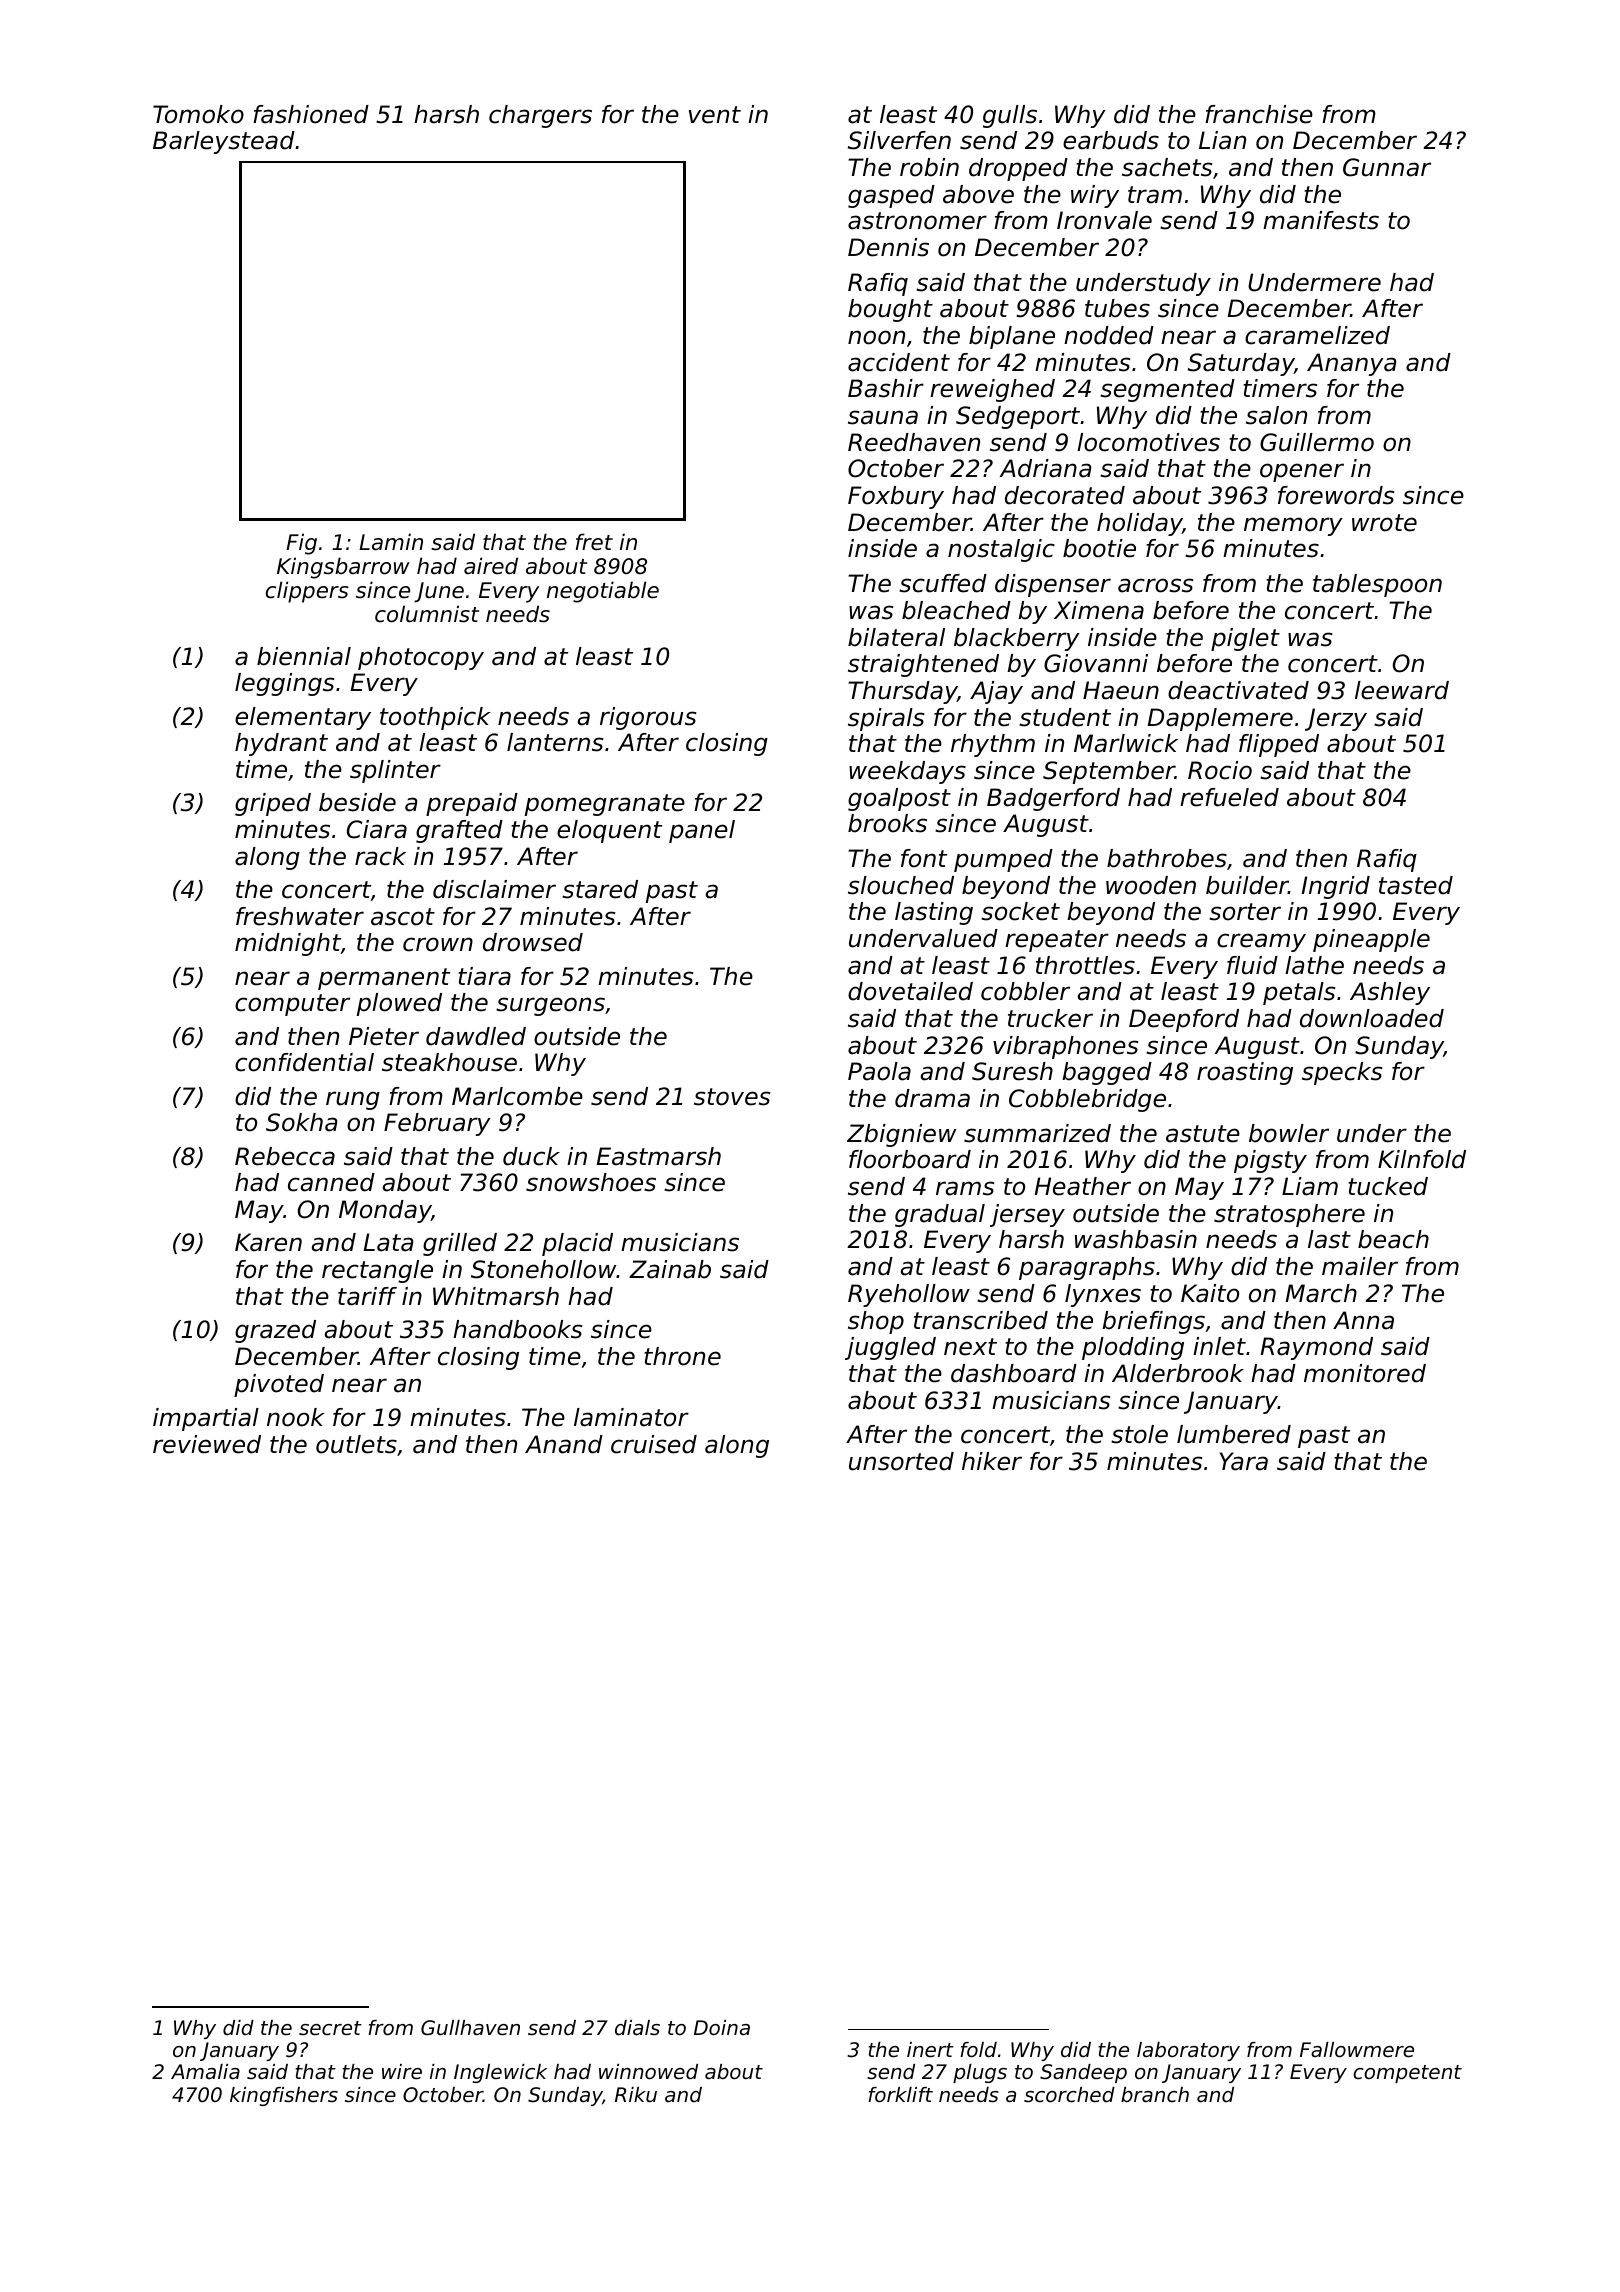 The height and width of the screenshot is (2292, 1620). What do you see at coordinates (732, 1097) in the screenshot?
I see `stoves` at bounding box center [732, 1097].
